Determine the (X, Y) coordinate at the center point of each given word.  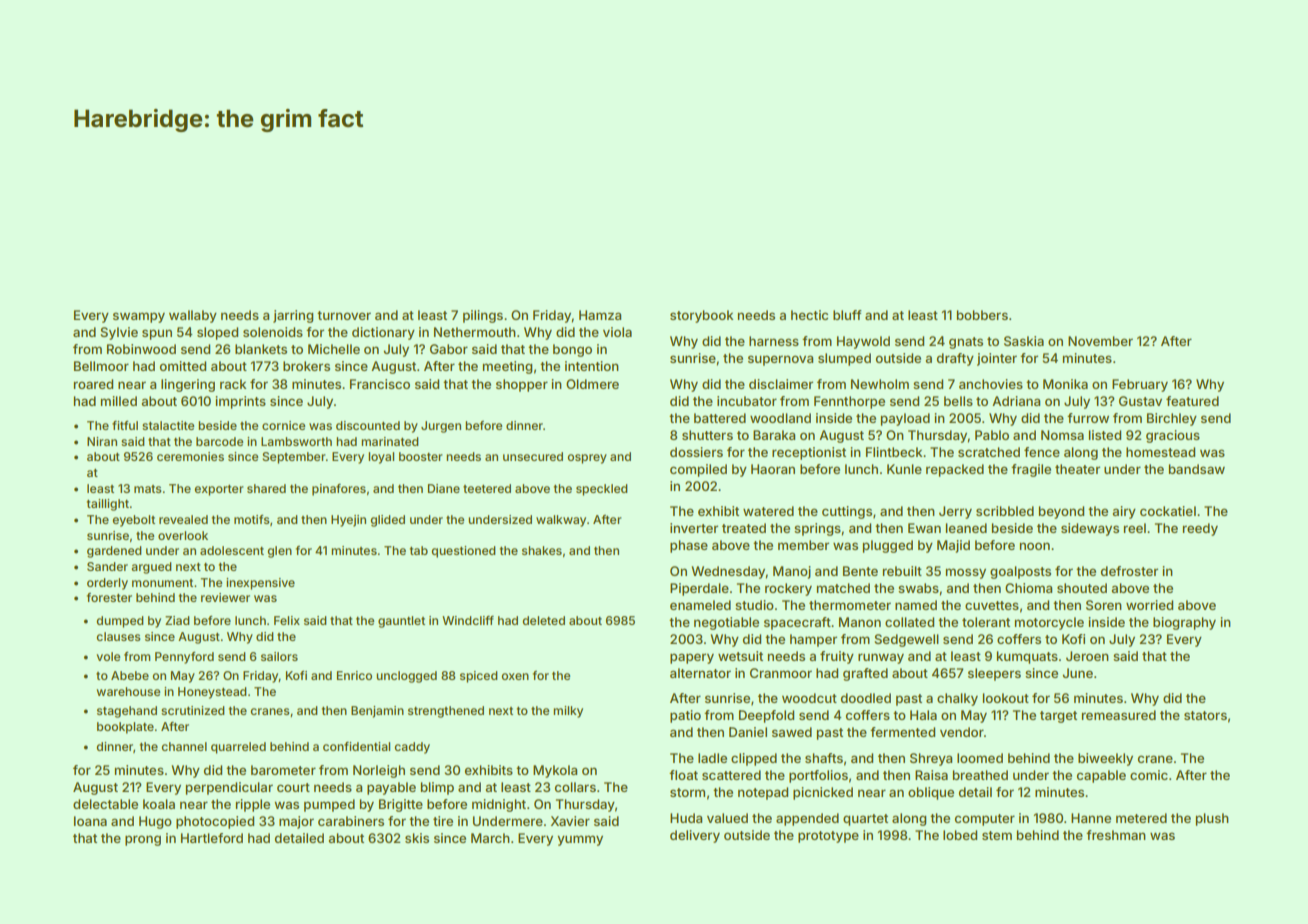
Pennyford (184, 658)
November (1100, 341)
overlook (183, 535)
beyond (1061, 512)
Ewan (924, 528)
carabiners (351, 821)
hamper (813, 640)
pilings (483, 316)
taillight (108, 505)
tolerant (986, 622)
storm (687, 792)
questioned (463, 552)
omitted (183, 366)
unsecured (533, 456)
